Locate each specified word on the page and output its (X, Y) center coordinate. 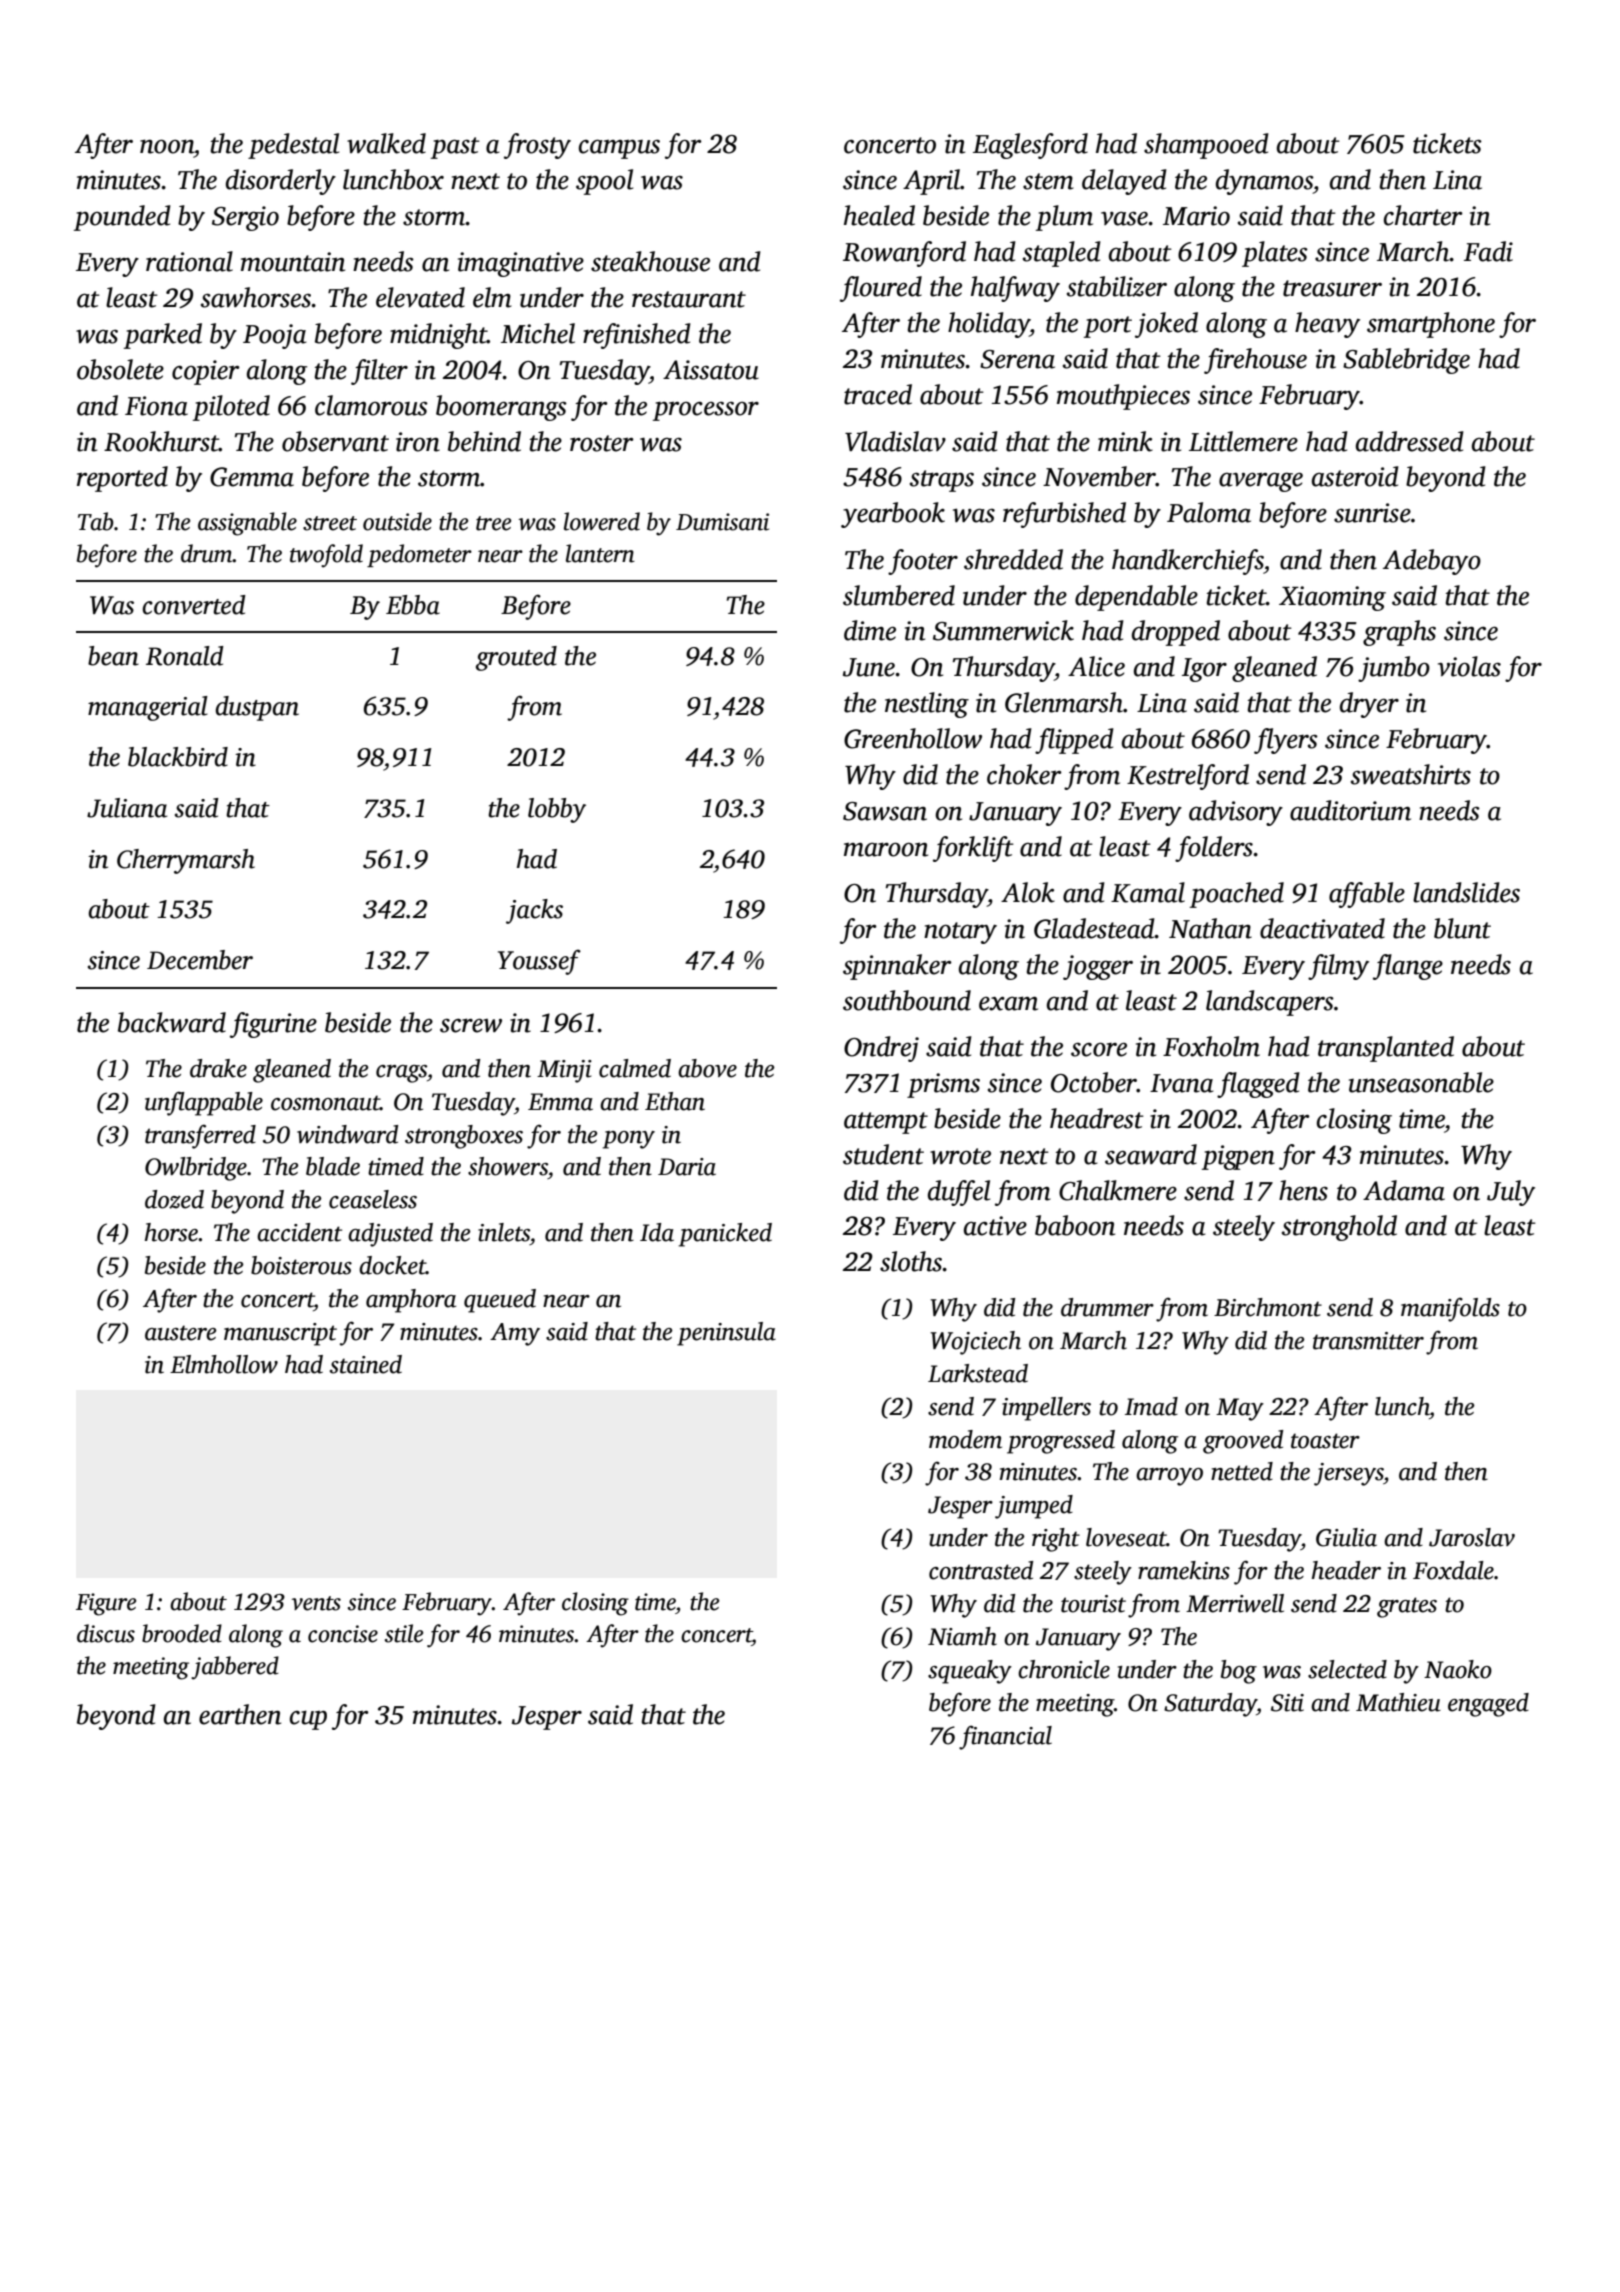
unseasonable (1421, 1082)
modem (965, 1439)
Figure (106, 1604)
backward (172, 1022)
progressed (1061, 1442)
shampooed (1206, 146)
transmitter (1368, 1341)
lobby (557, 810)
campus (619, 149)
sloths (911, 1261)
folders (1214, 849)
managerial (148, 708)
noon (167, 146)
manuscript (280, 1334)
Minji (564, 1071)
